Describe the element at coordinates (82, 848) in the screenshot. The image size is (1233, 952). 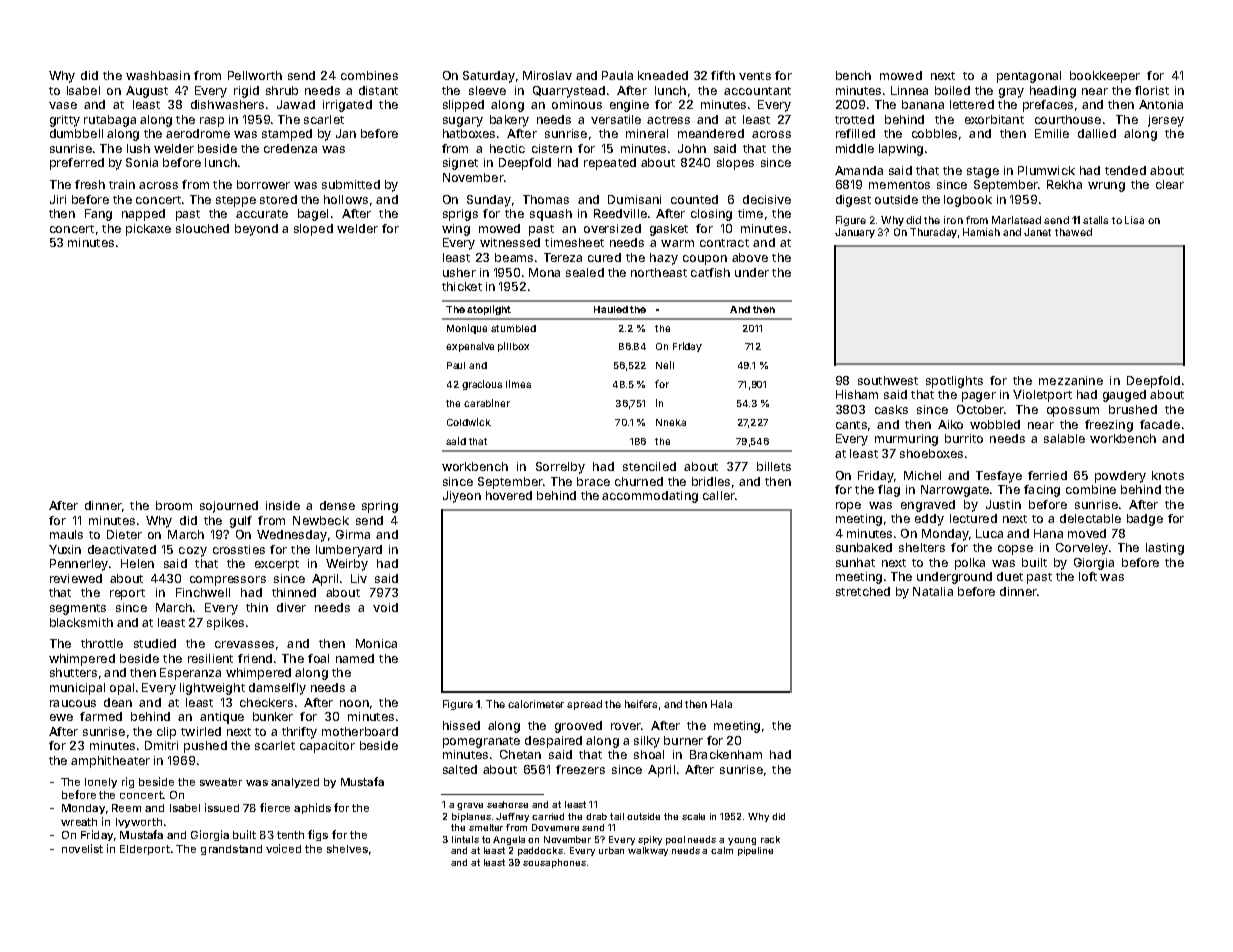
I see `novelist` at that location.
